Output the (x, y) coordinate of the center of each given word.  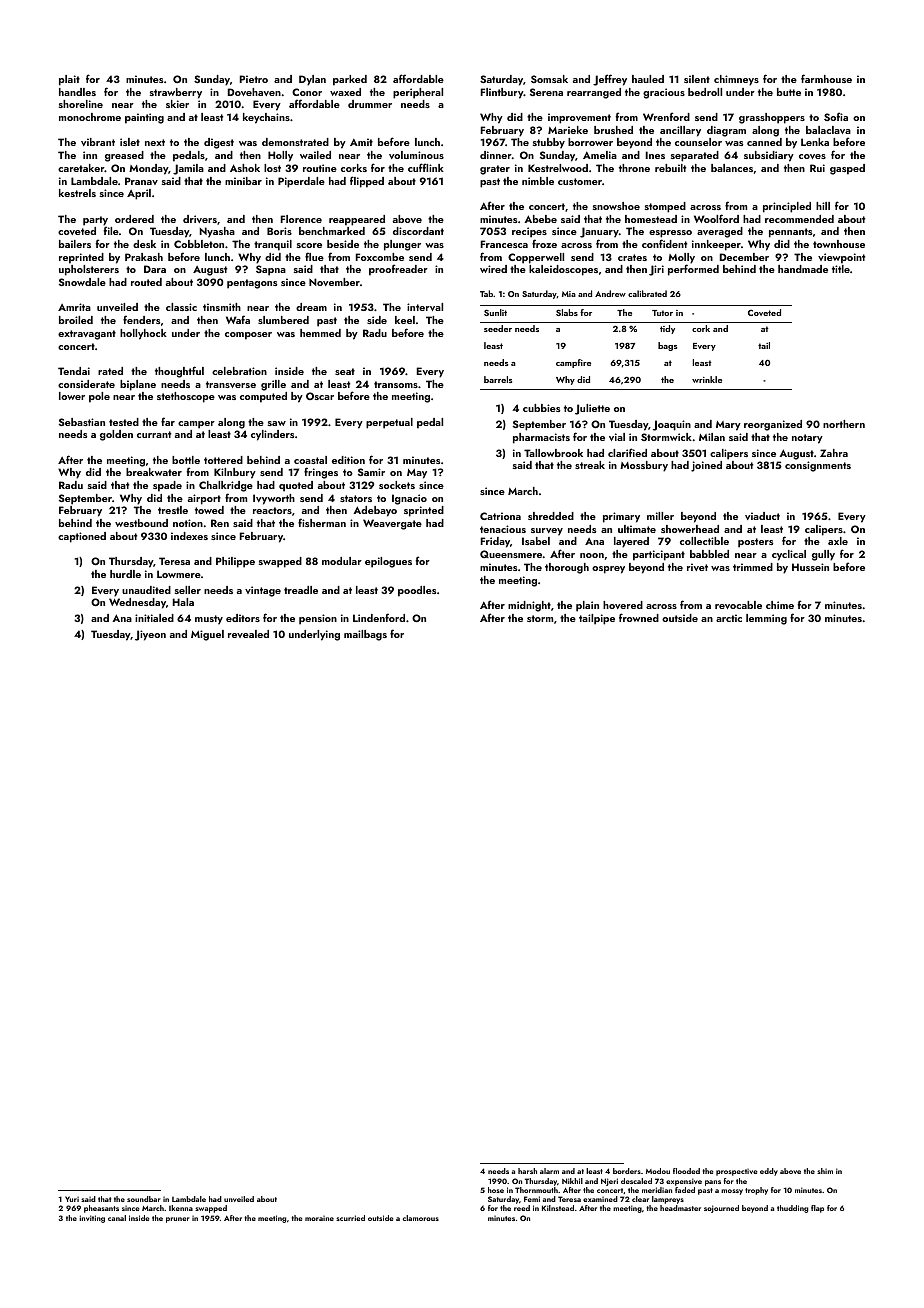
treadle (301, 590)
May (417, 474)
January (599, 232)
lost (272, 168)
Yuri (72, 1199)
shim (825, 1171)
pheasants (101, 1209)
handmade (803, 269)
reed (522, 1208)
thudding (792, 1209)
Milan (712, 437)
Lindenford (379, 617)
